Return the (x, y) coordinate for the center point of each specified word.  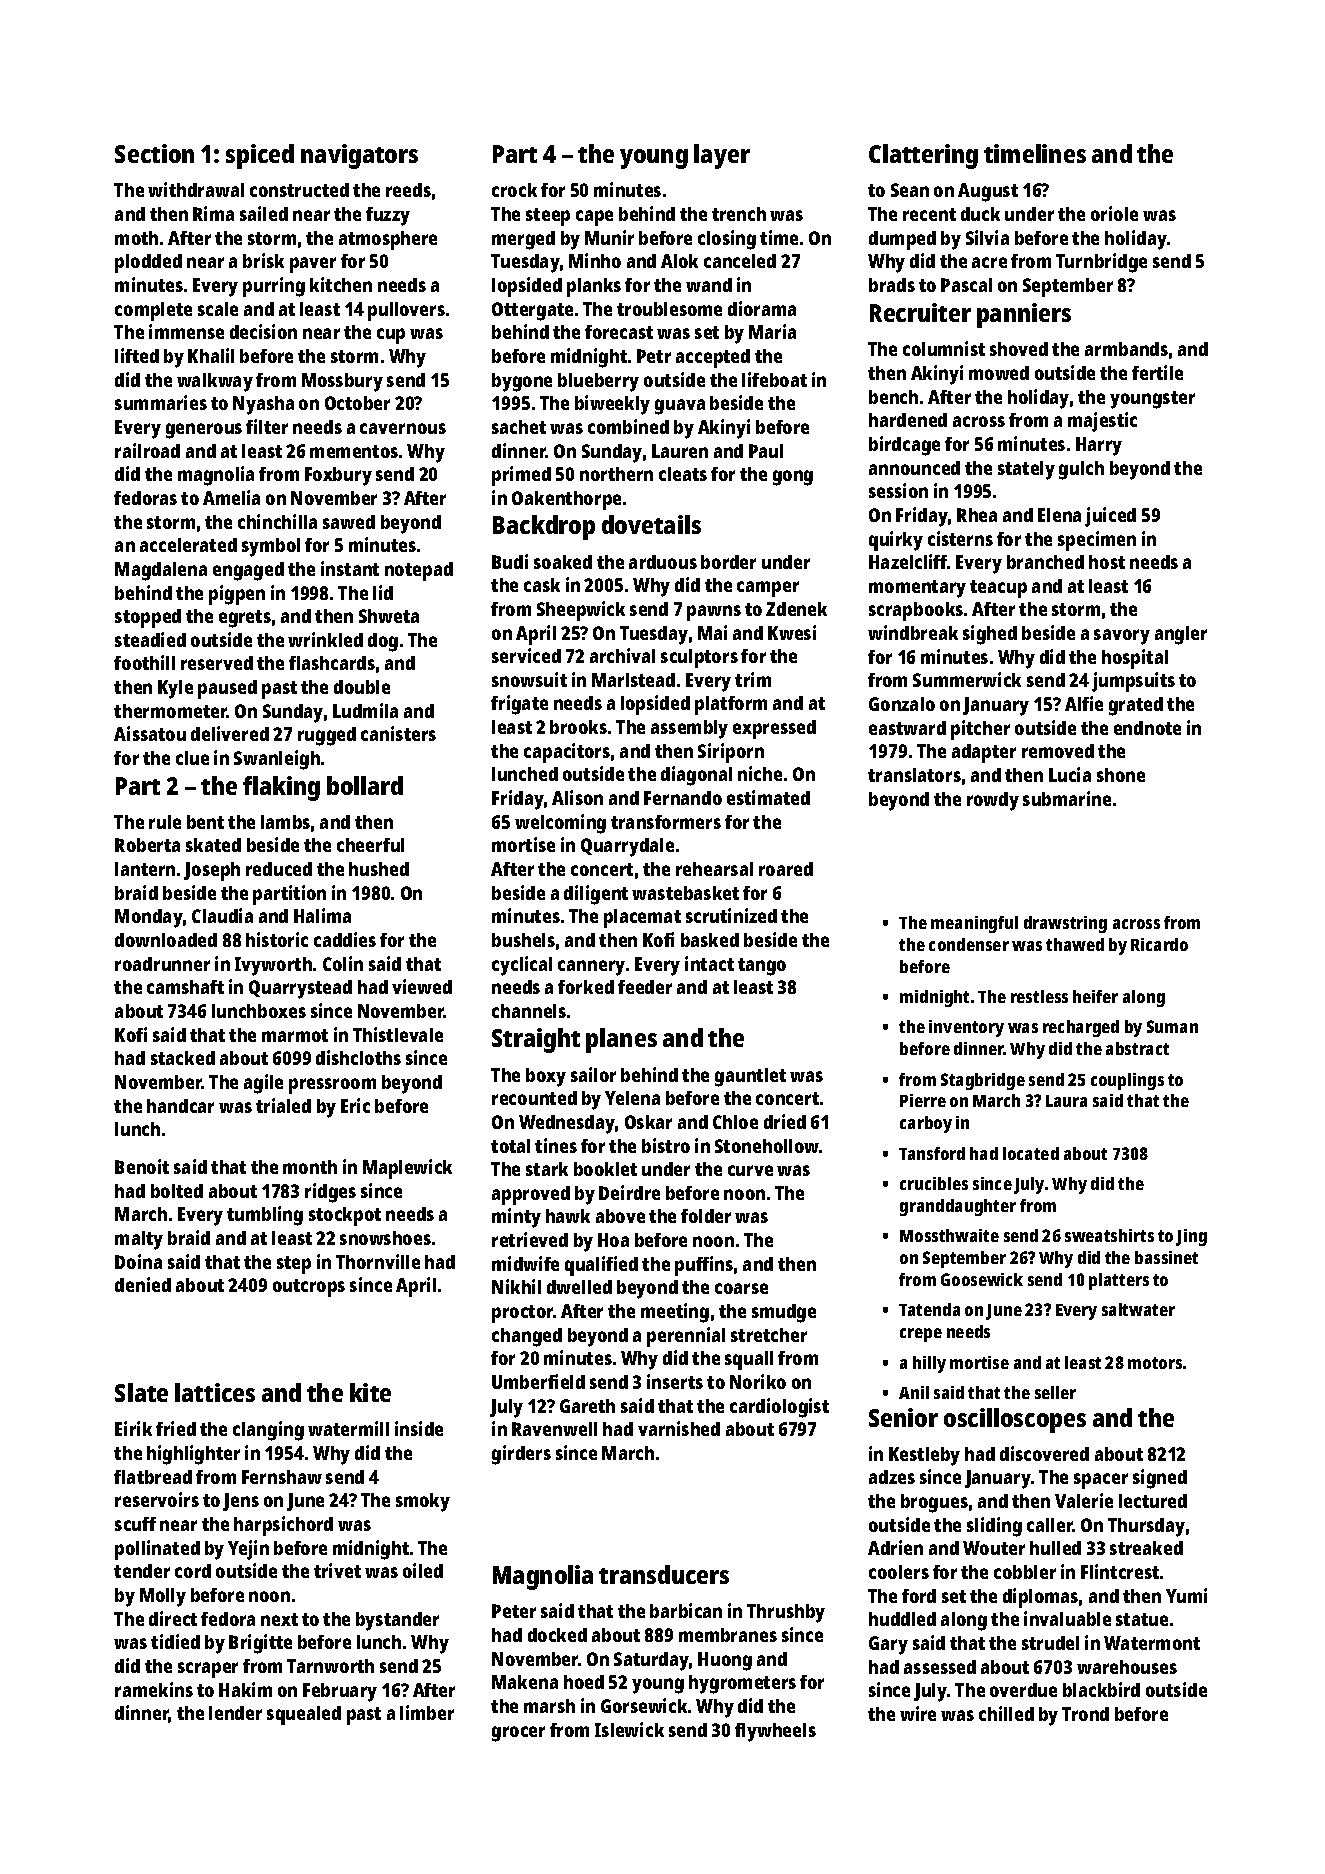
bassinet (1166, 1257)
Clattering (923, 156)
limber (427, 1712)
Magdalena (161, 571)
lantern (145, 869)
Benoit (142, 1166)
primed (521, 476)
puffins (704, 1266)
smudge (784, 1313)
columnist (944, 348)
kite (370, 1392)
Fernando (683, 798)
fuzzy (388, 216)
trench (739, 214)
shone (1121, 775)
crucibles (934, 1183)
